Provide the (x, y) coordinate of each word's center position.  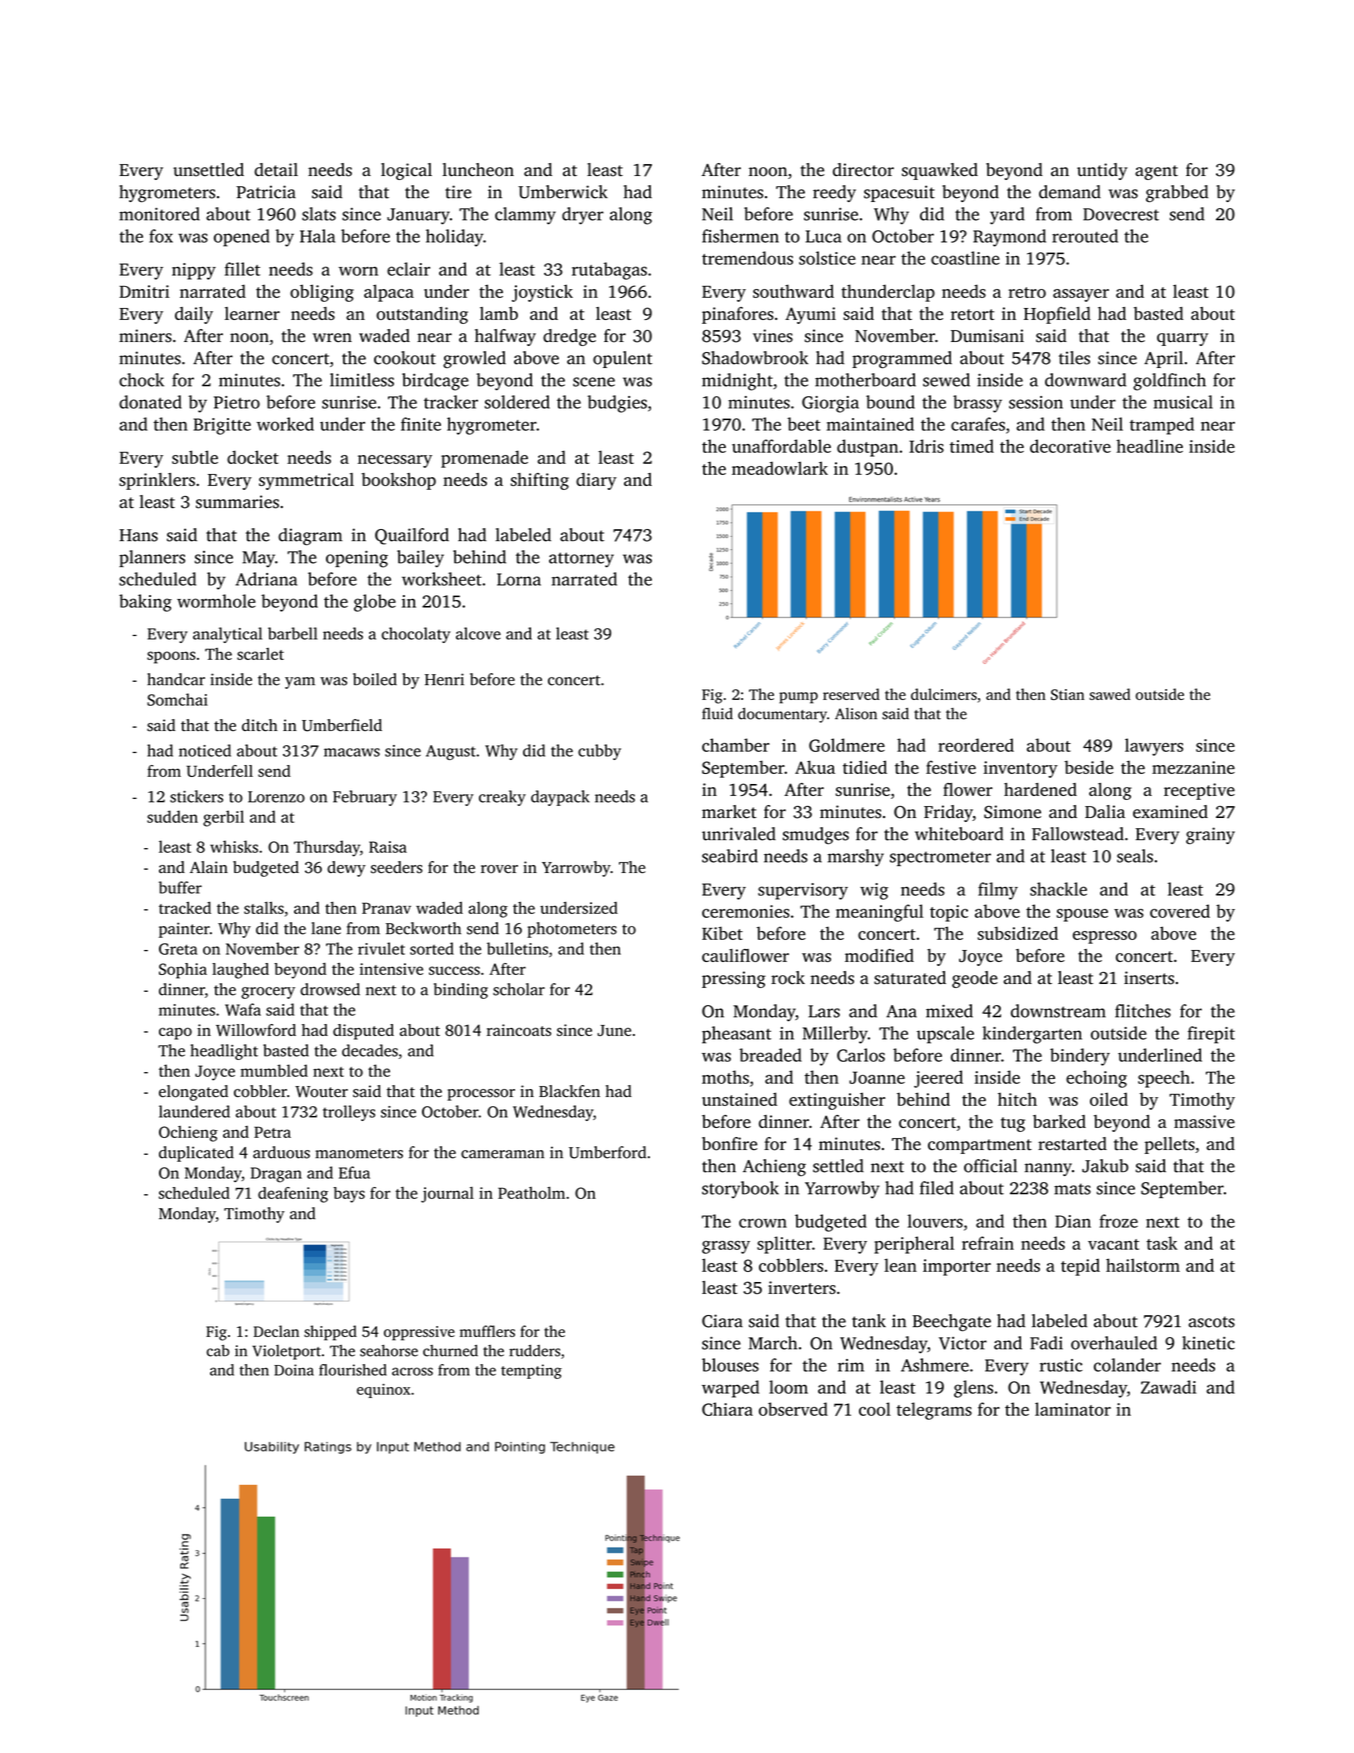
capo (175, 1033)
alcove (478, 633)
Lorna (519, 579)
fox (161, 236)
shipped (330, 1333)
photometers (572, 930)
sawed (1109, 694)
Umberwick (563, 192)
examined (1170, 812)
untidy (1102, 171)
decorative (1070, 446)
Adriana (266, 579)
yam (300, 683)
